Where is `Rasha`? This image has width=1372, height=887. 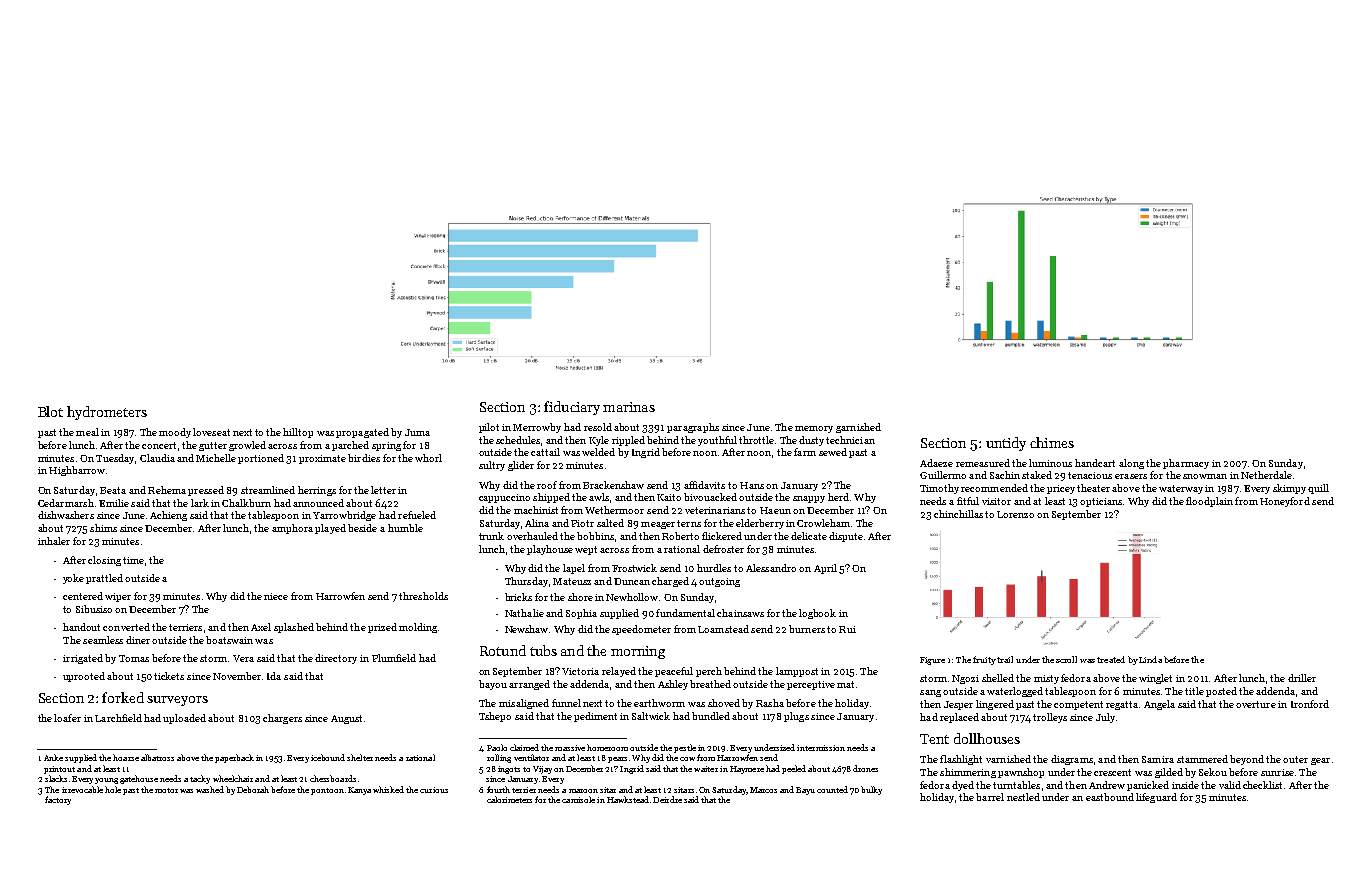 Rasha is located at coordinates (770, 703).
